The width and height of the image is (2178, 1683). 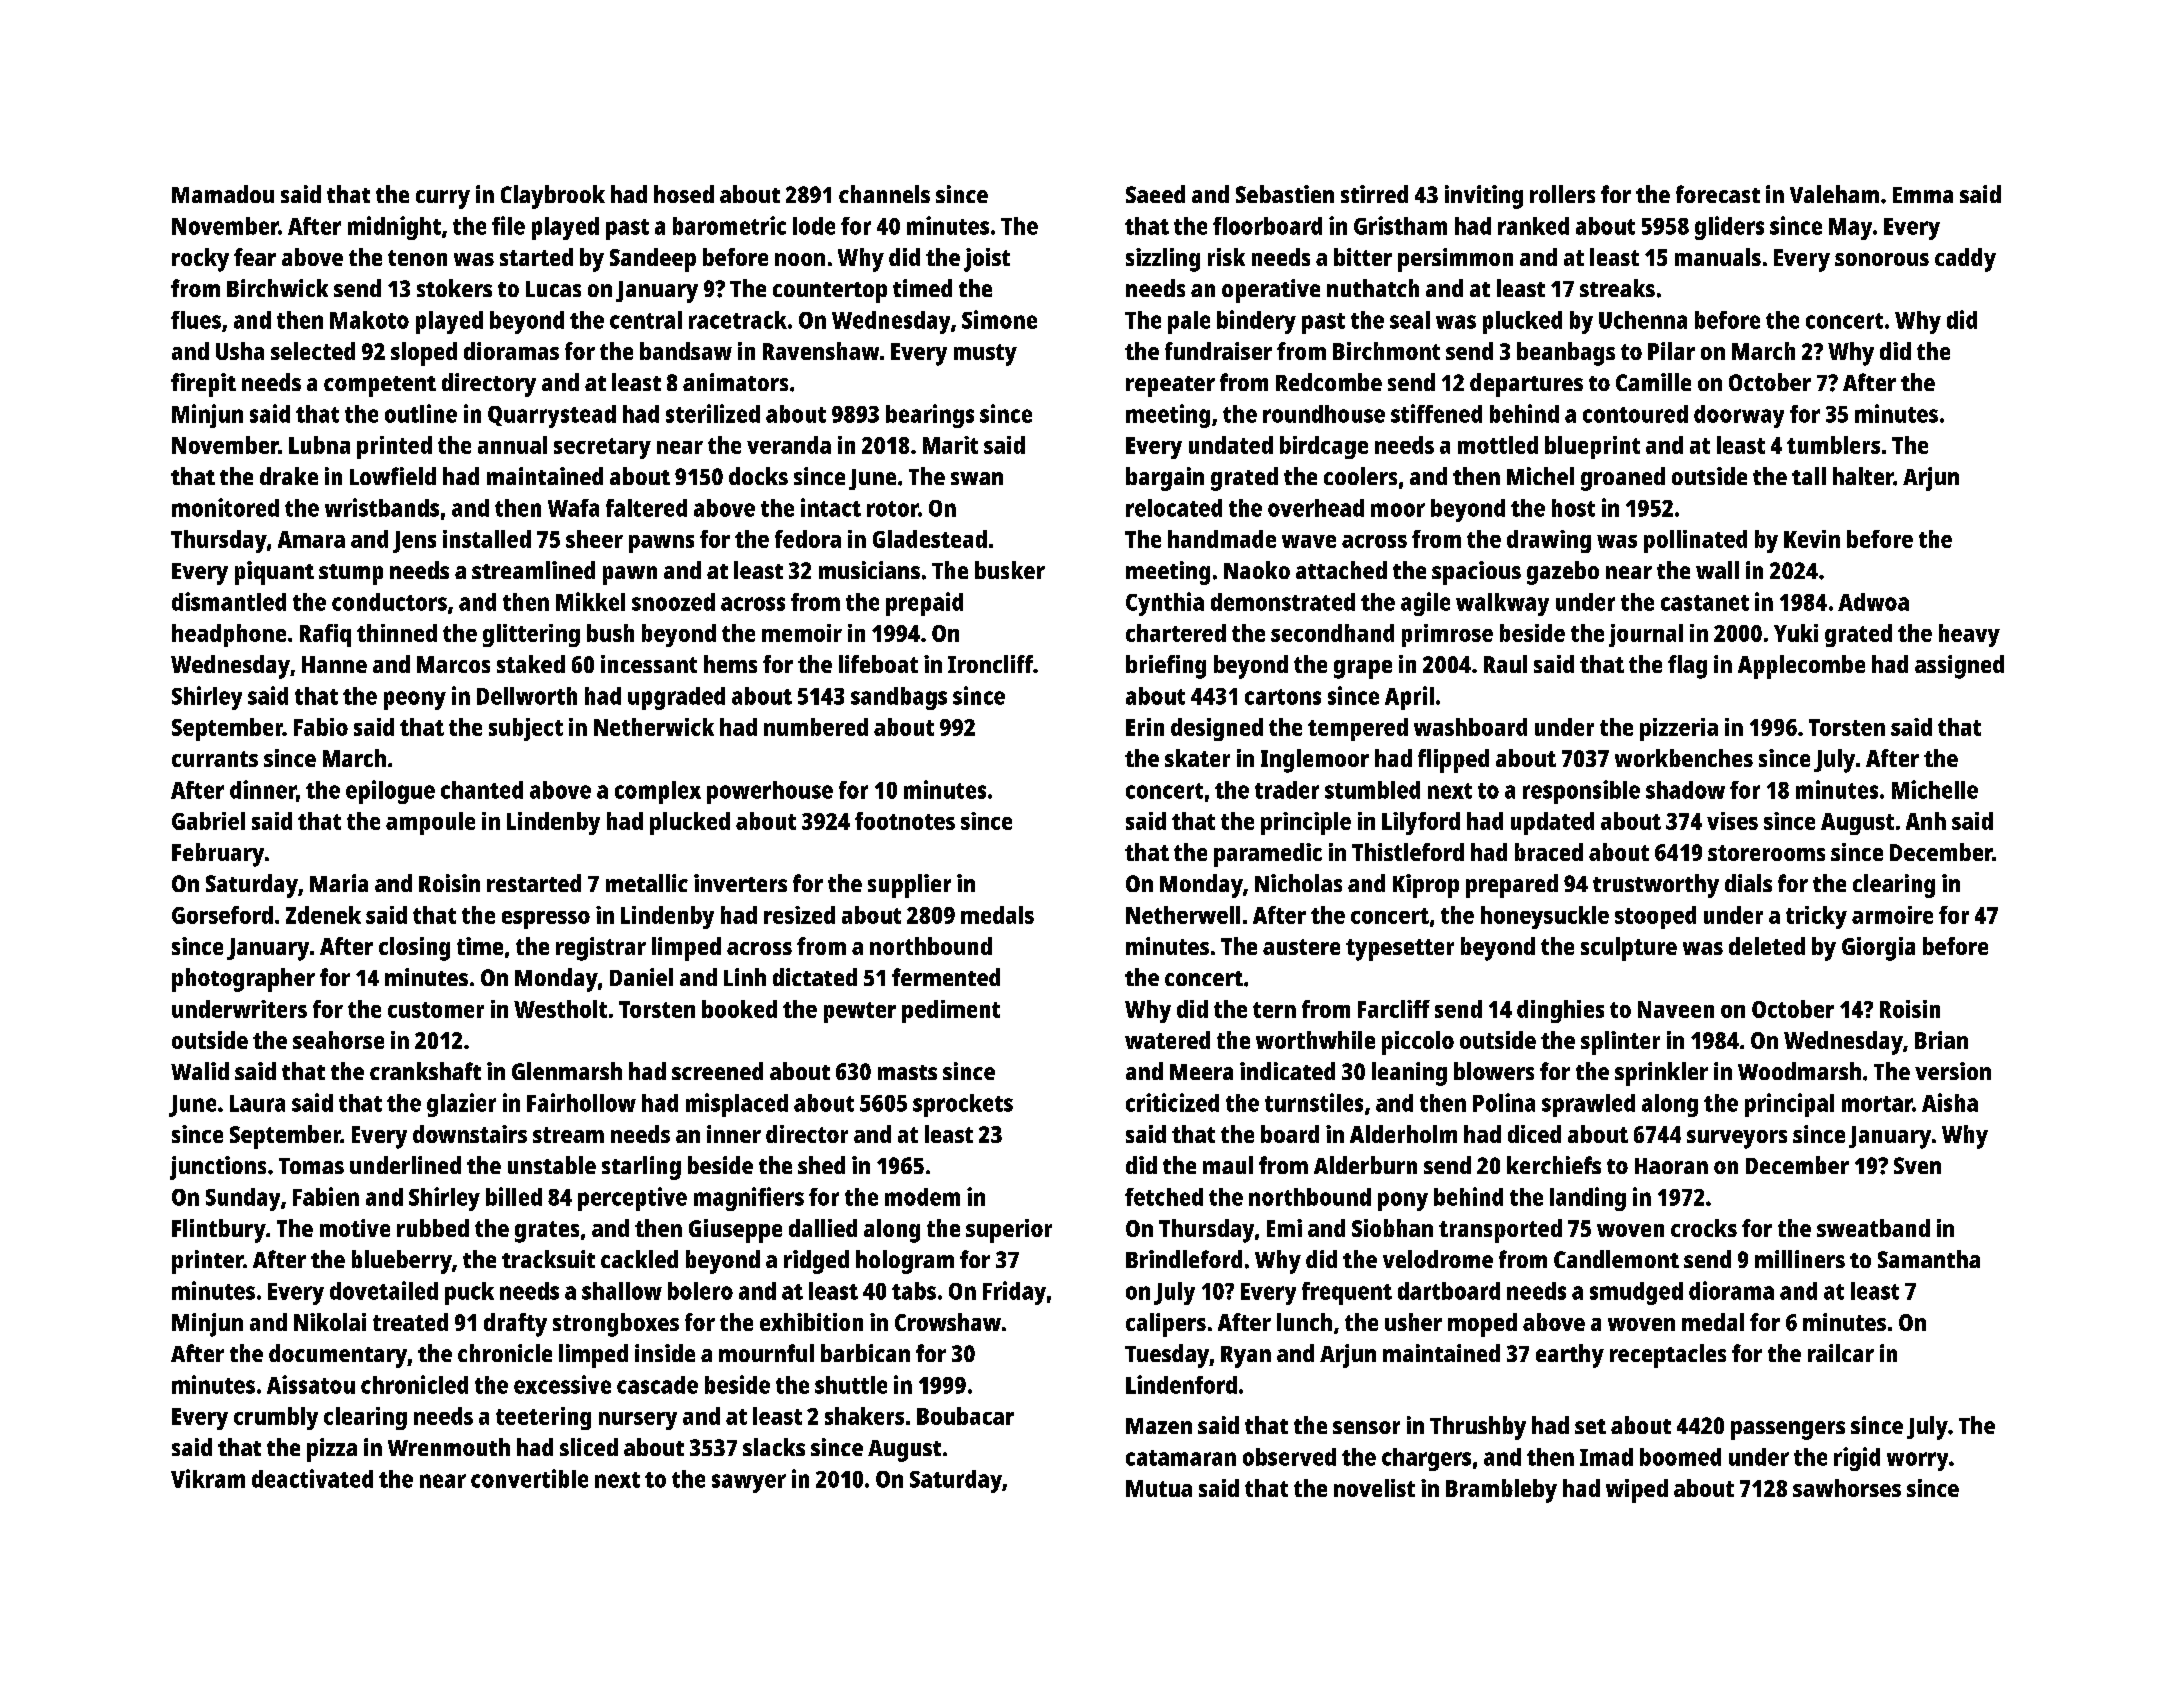 I want to click on assigned, so click(x=1959, y=667).
